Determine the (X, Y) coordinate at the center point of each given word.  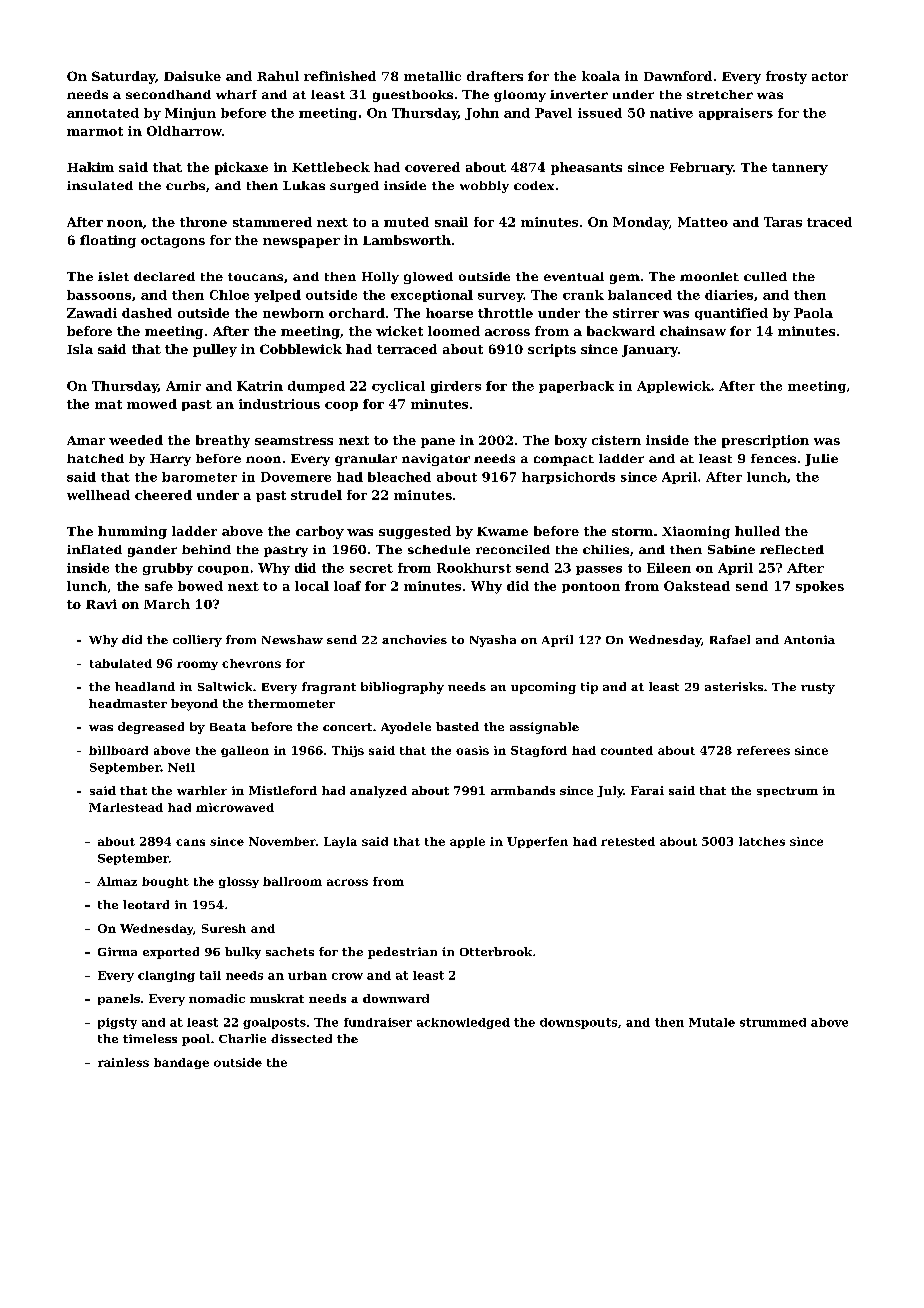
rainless (123, 1062)
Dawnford (678, 76)
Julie (821, 460)
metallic (432, 76)
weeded (136, 440)
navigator (436, 460)
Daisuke (192, 76)
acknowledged (463, 1023)
